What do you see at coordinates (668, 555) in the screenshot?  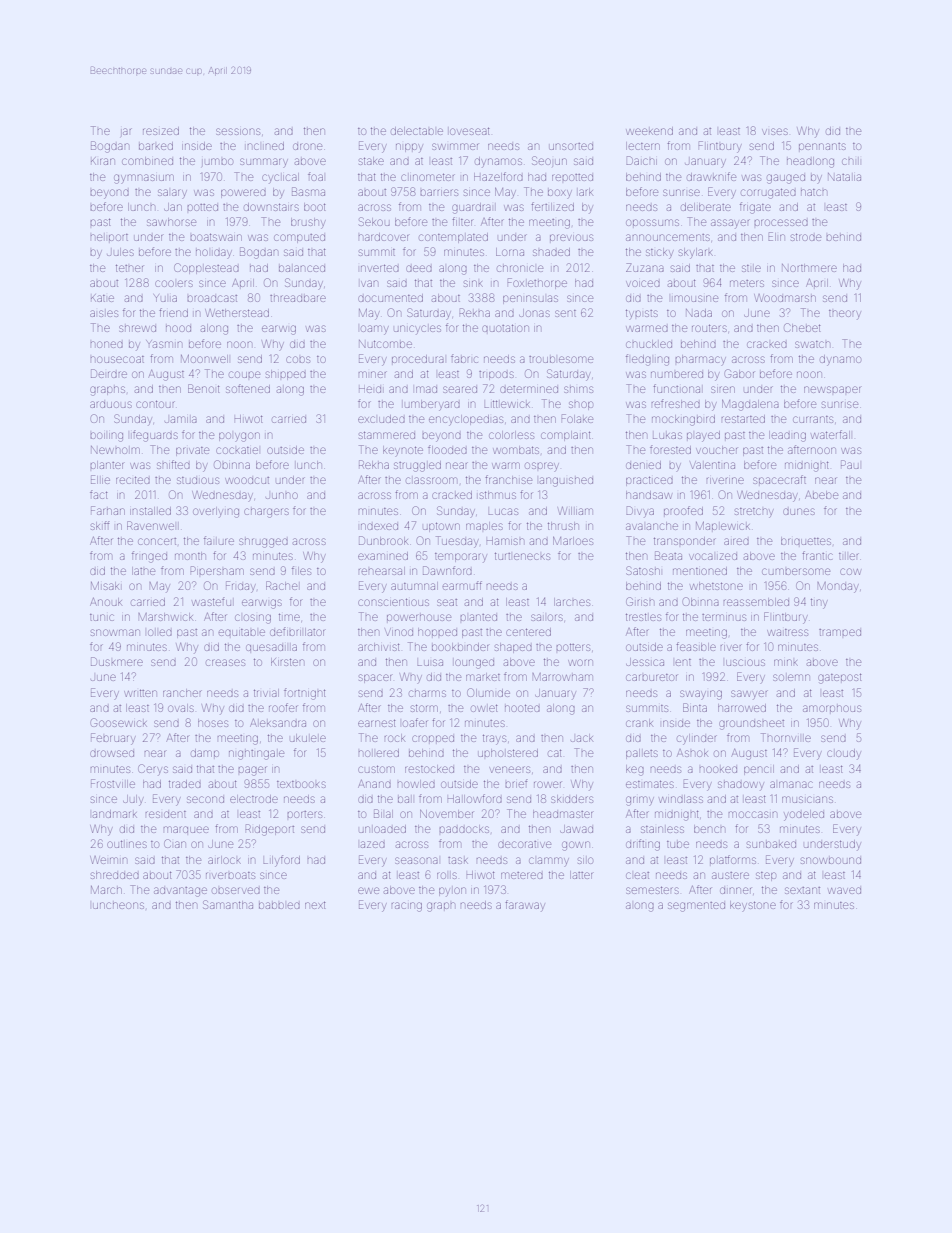 I see `Beata` at bounding box center [668, 555].
